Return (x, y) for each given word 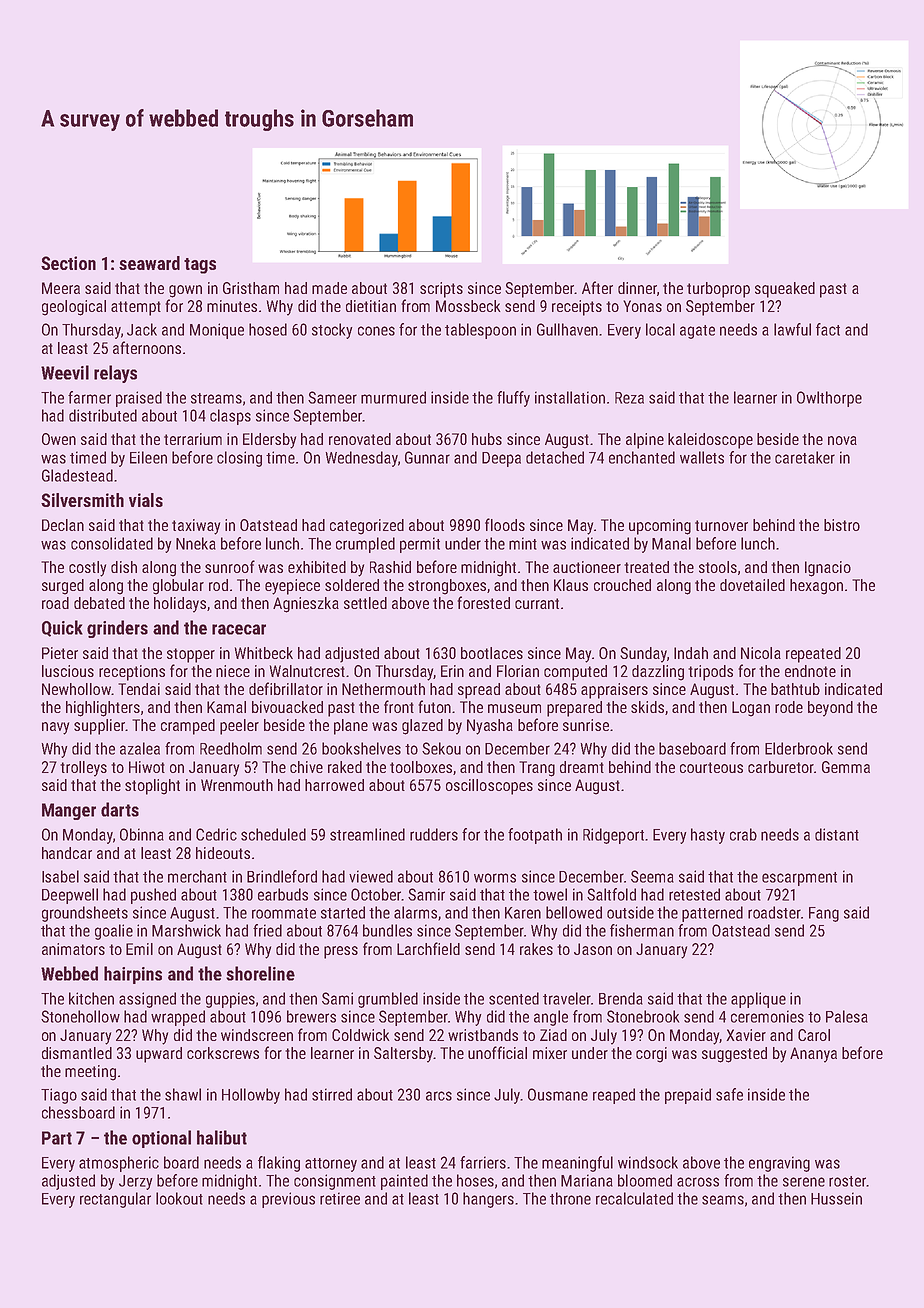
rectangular (115, 1200)
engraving (779, 1164)
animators (73, 949)
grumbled (388, 1000)
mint (523, 543)
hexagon (816, 587)
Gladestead (77, 475)
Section (68, 263)
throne (570, 1198)
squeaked (785, 290)
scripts (441, 290)
